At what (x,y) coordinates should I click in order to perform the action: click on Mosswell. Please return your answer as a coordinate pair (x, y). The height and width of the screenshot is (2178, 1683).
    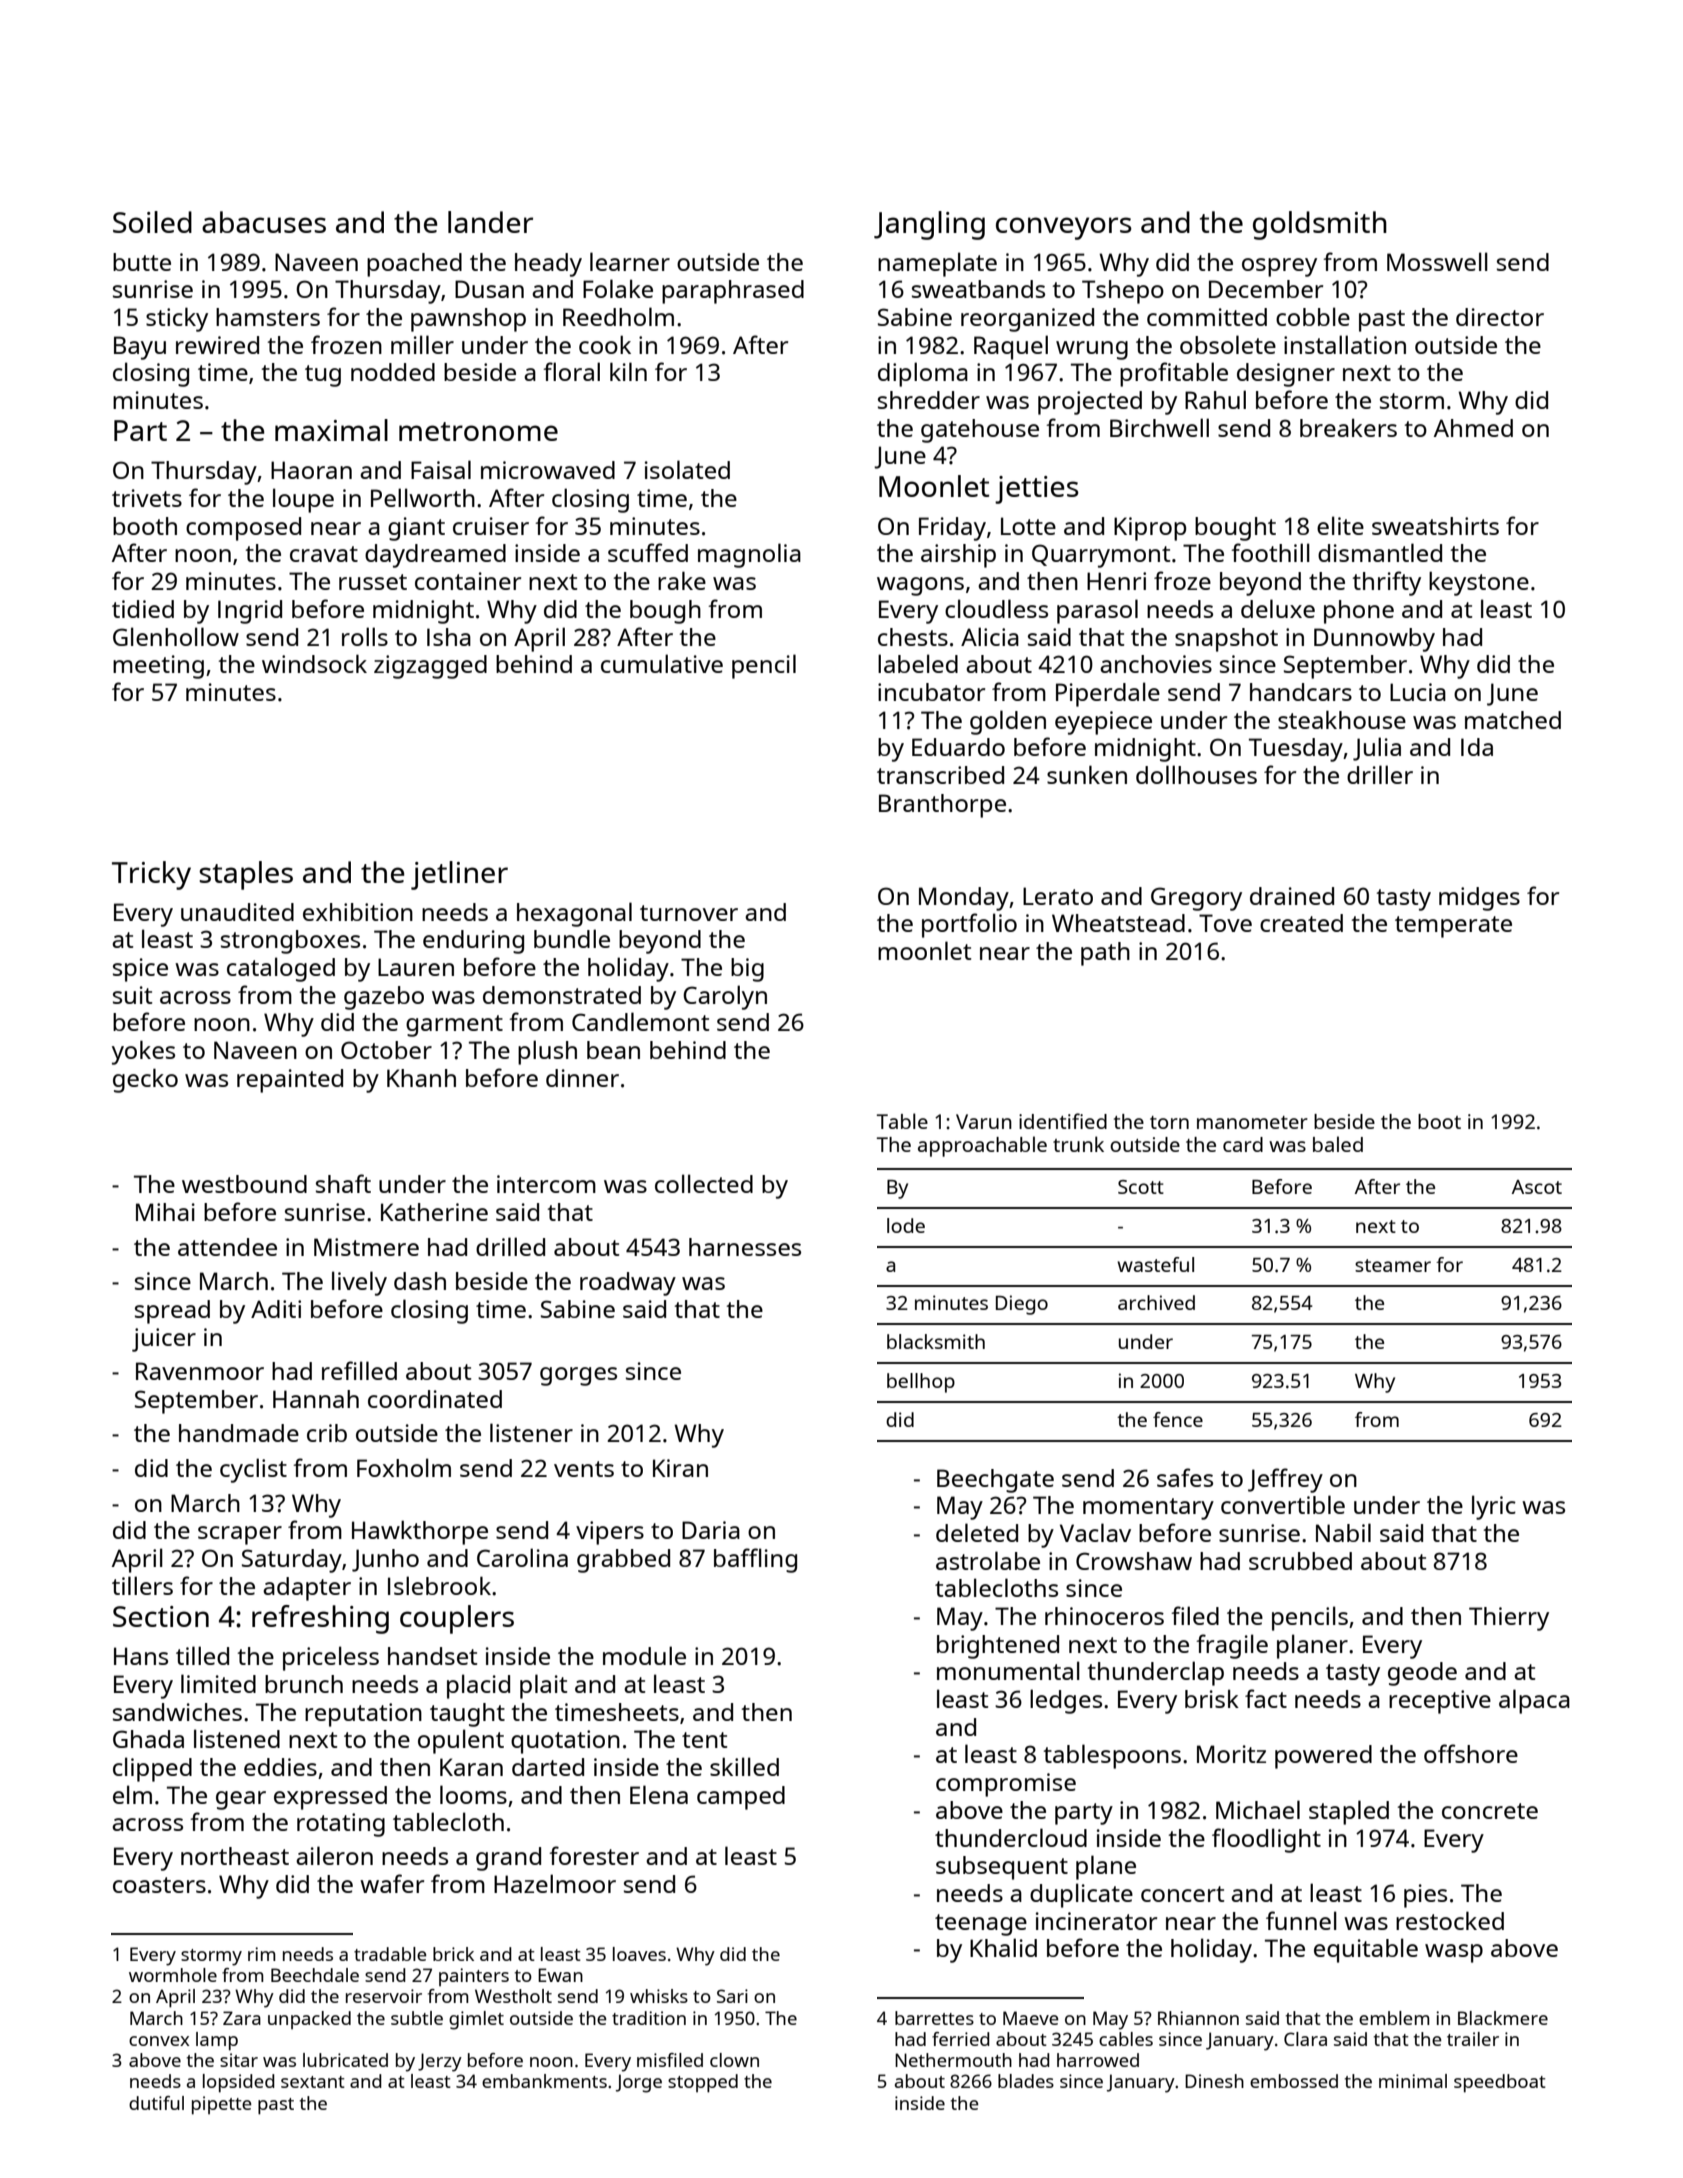
    Looking at the image, I should click on (1437, 261).
